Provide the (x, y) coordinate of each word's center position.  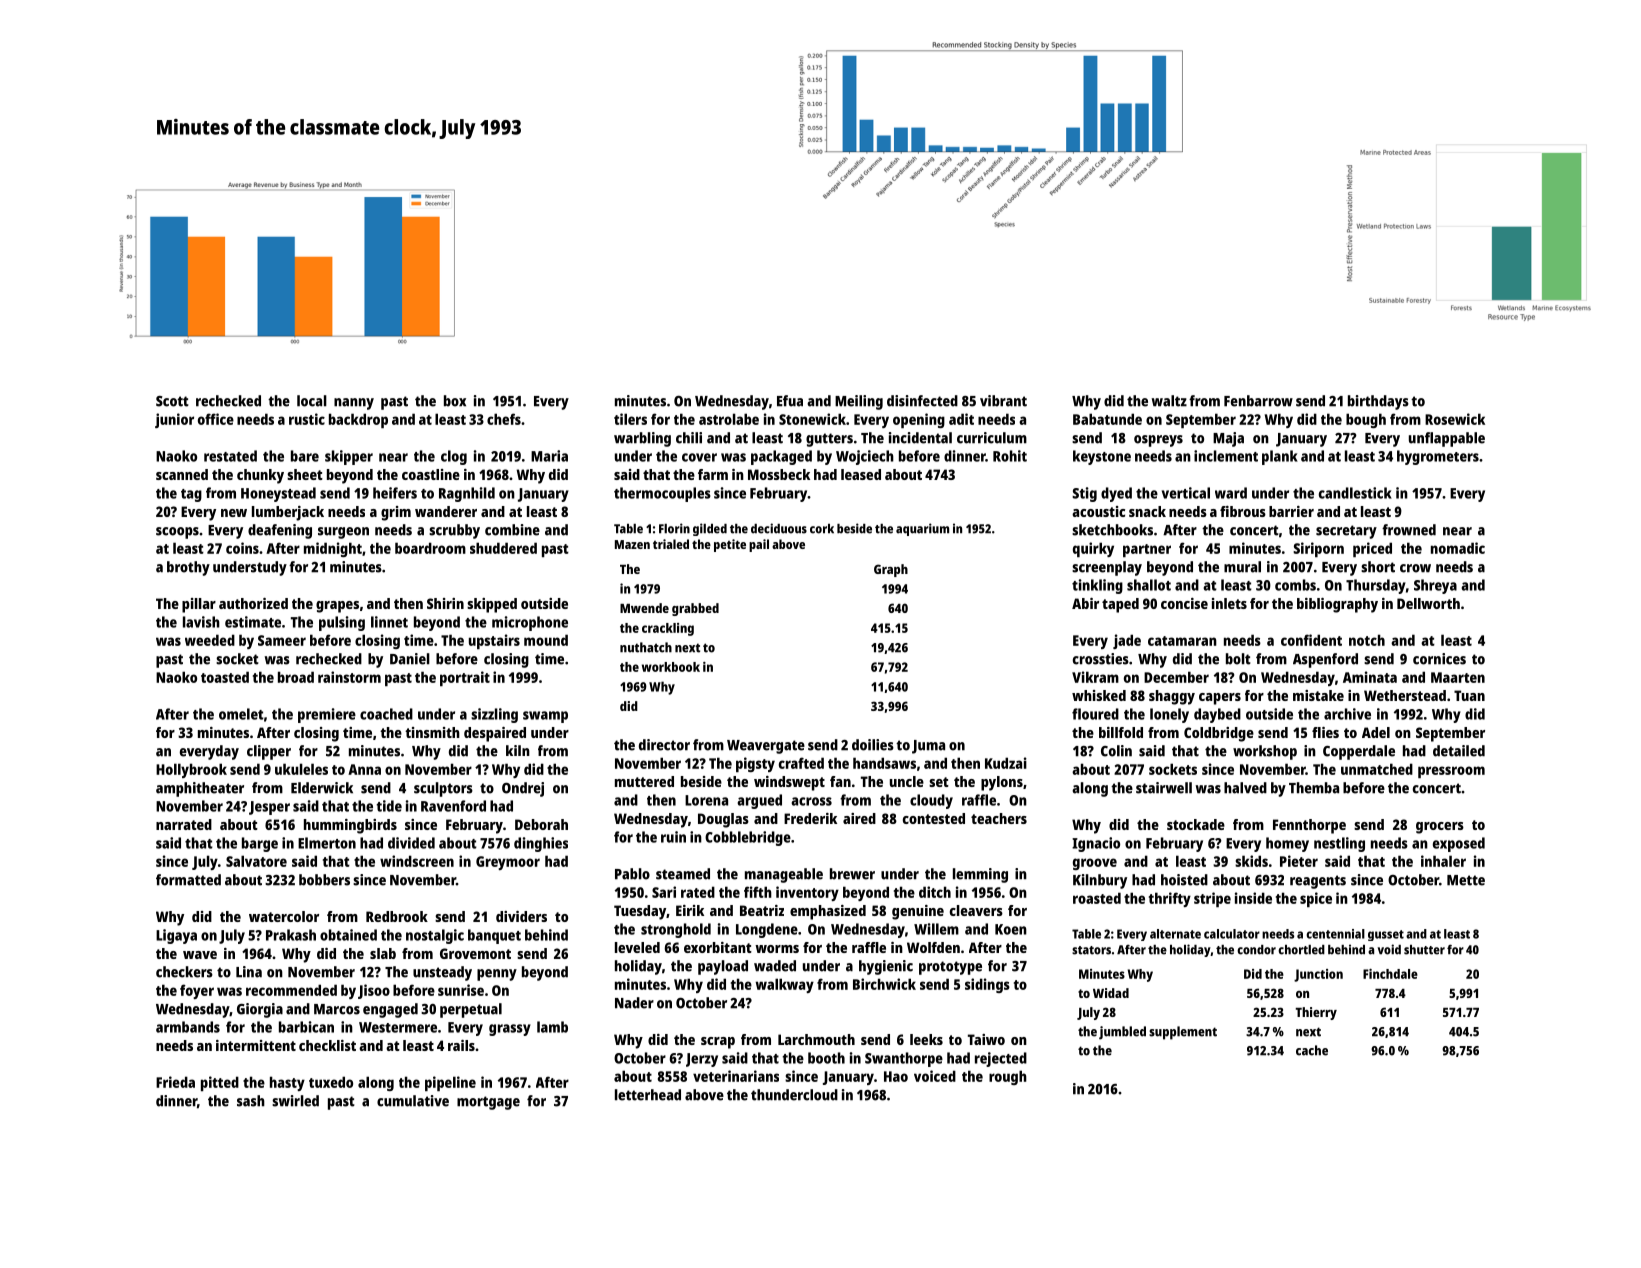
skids (1251, 861)
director (664, 745)
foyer (197, 991)
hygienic (886, 967)
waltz (1169, 401)
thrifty (1170, 899)
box (455, 401)
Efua (790, 401)
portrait (465, 678)
